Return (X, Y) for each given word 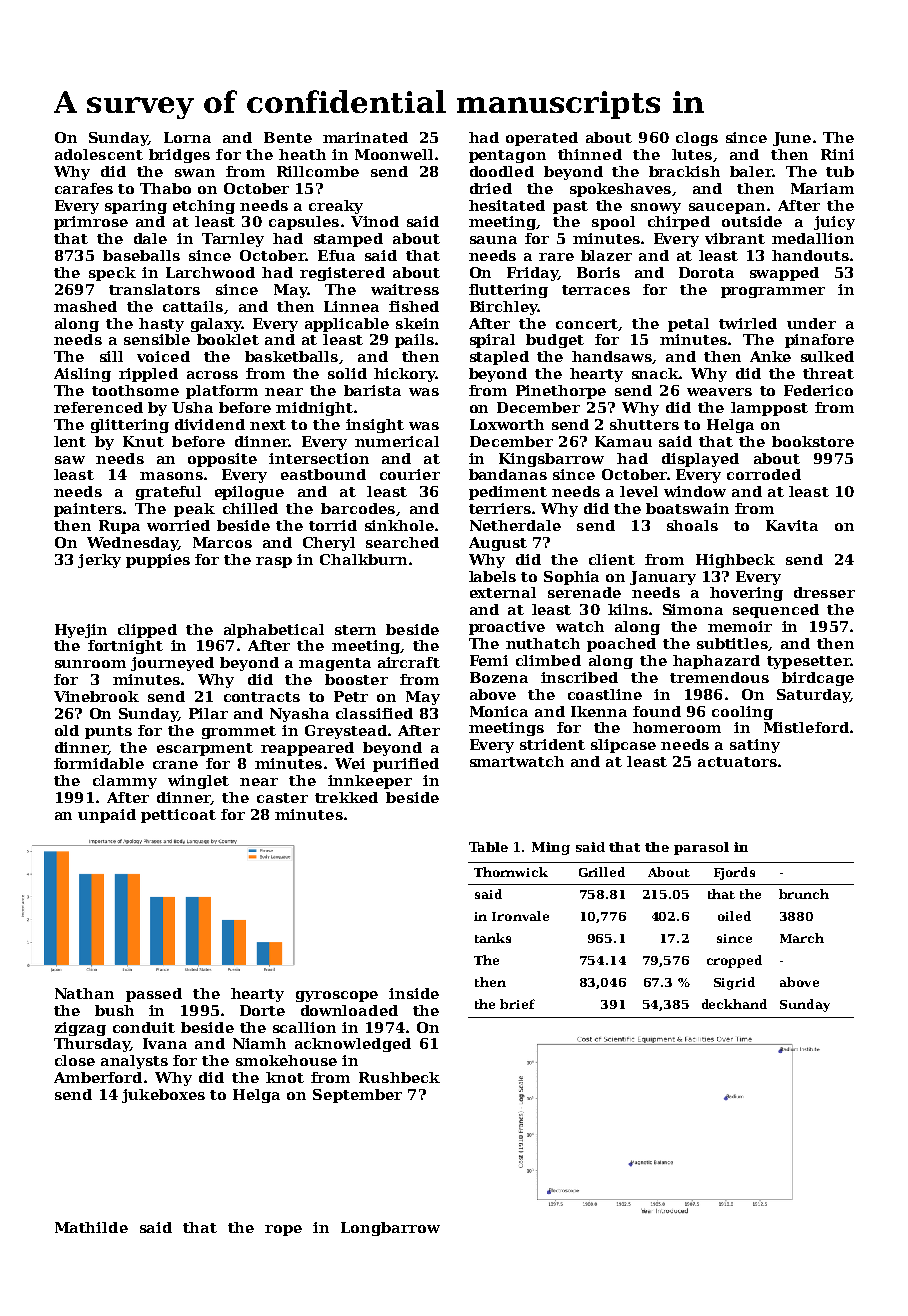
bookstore (813, 441)
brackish (684, 171)
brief (517, 1004)
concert (587, 324)
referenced (98, 407)
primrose (91, 223)
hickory (405, 375)
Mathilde (91, 1227)
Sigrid (734, 983)
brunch (804, 894)
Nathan (84, 993)
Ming (551, 848)
